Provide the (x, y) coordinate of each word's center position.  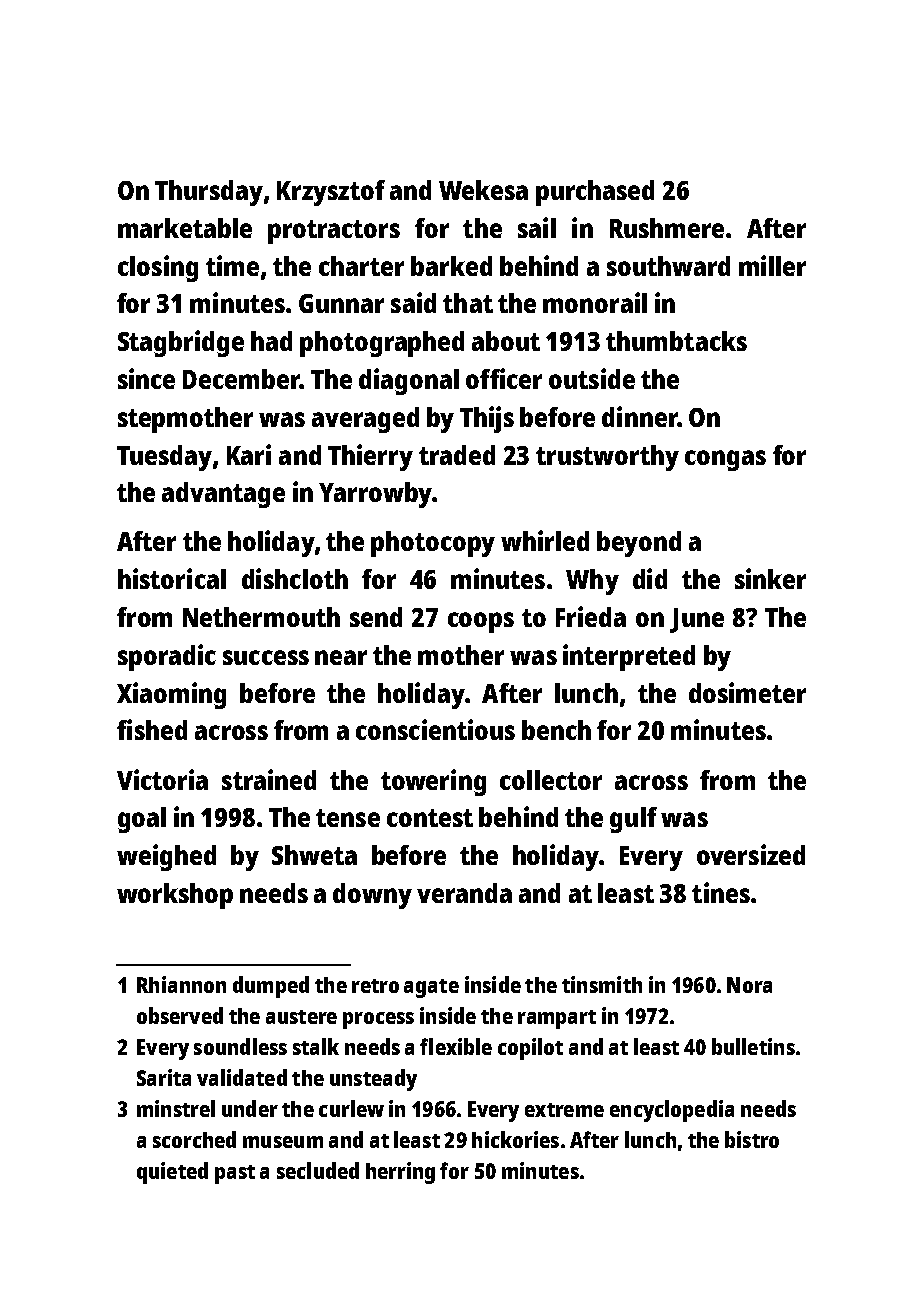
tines (721, 892)
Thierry (370, 457)
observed (180, 1015)
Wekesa (483, 190)
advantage (223, 495)
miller (772, 265)
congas (725, 460)
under (250, 1108)
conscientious (435, 729)
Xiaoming (171, 695)
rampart (557, 1019)
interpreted (629, 657)
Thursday (209, 193)
